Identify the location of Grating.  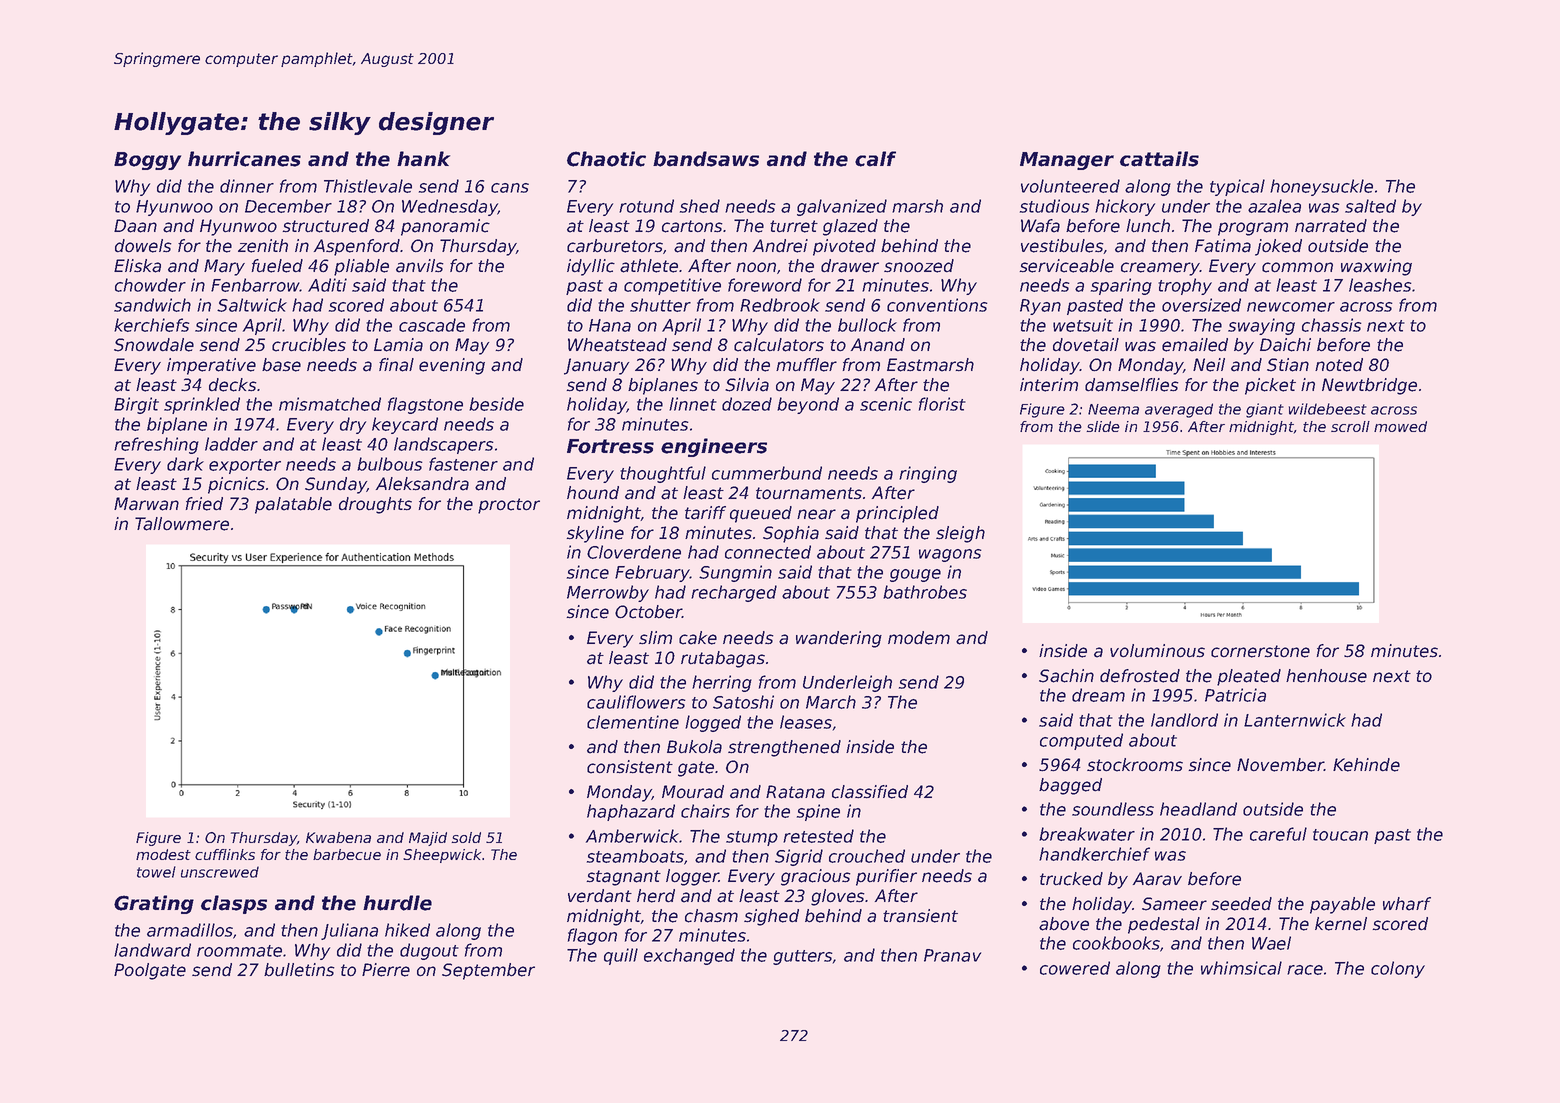
(154, 904).
